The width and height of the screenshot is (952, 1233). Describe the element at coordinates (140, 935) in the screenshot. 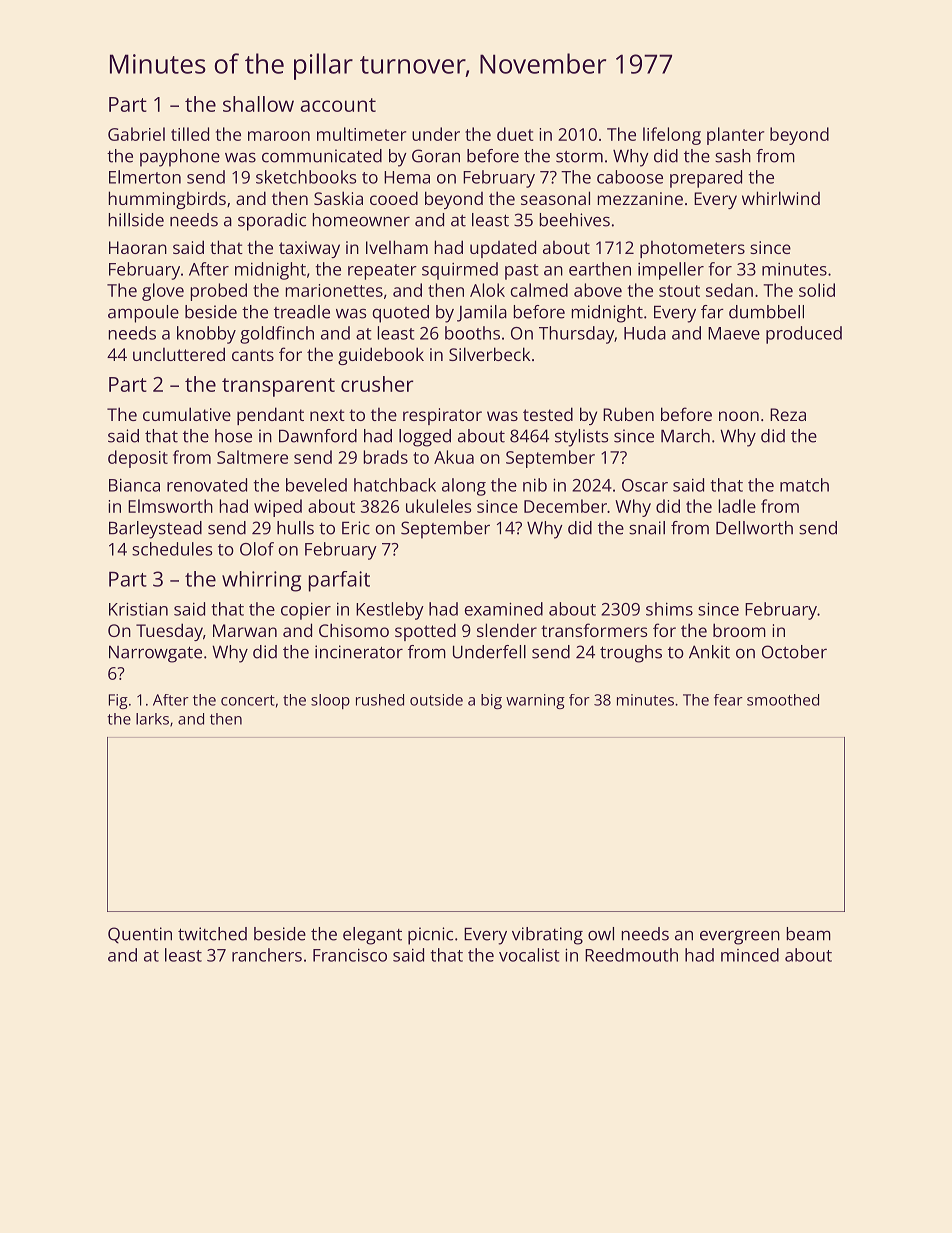

I see `Quentin` at that location.
